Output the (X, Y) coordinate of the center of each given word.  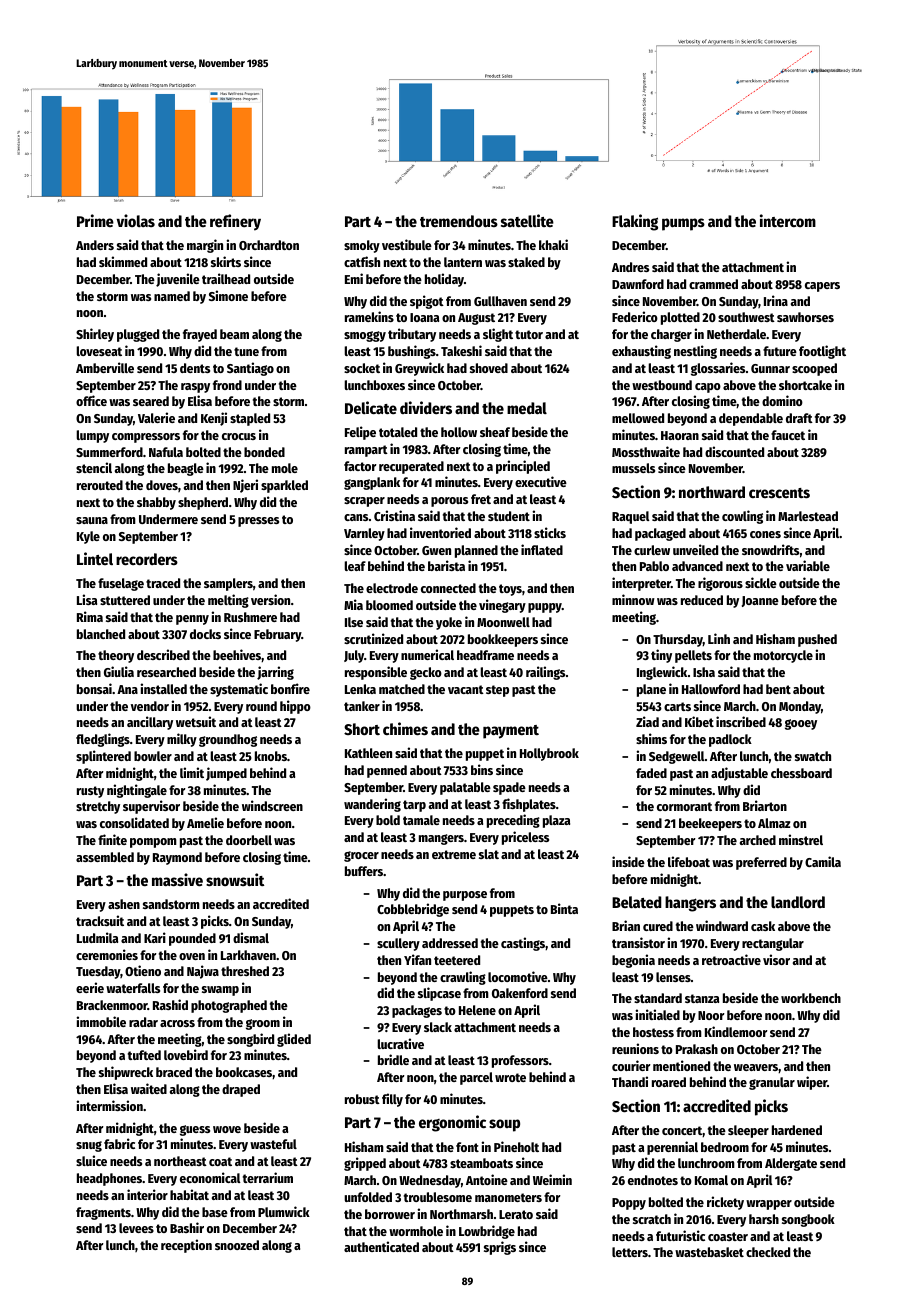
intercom (788, 220)
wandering (372, 805)
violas (136, 220)
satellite (527, 220)
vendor (150, 706)
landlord (798, 902)
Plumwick (284, 1211)
